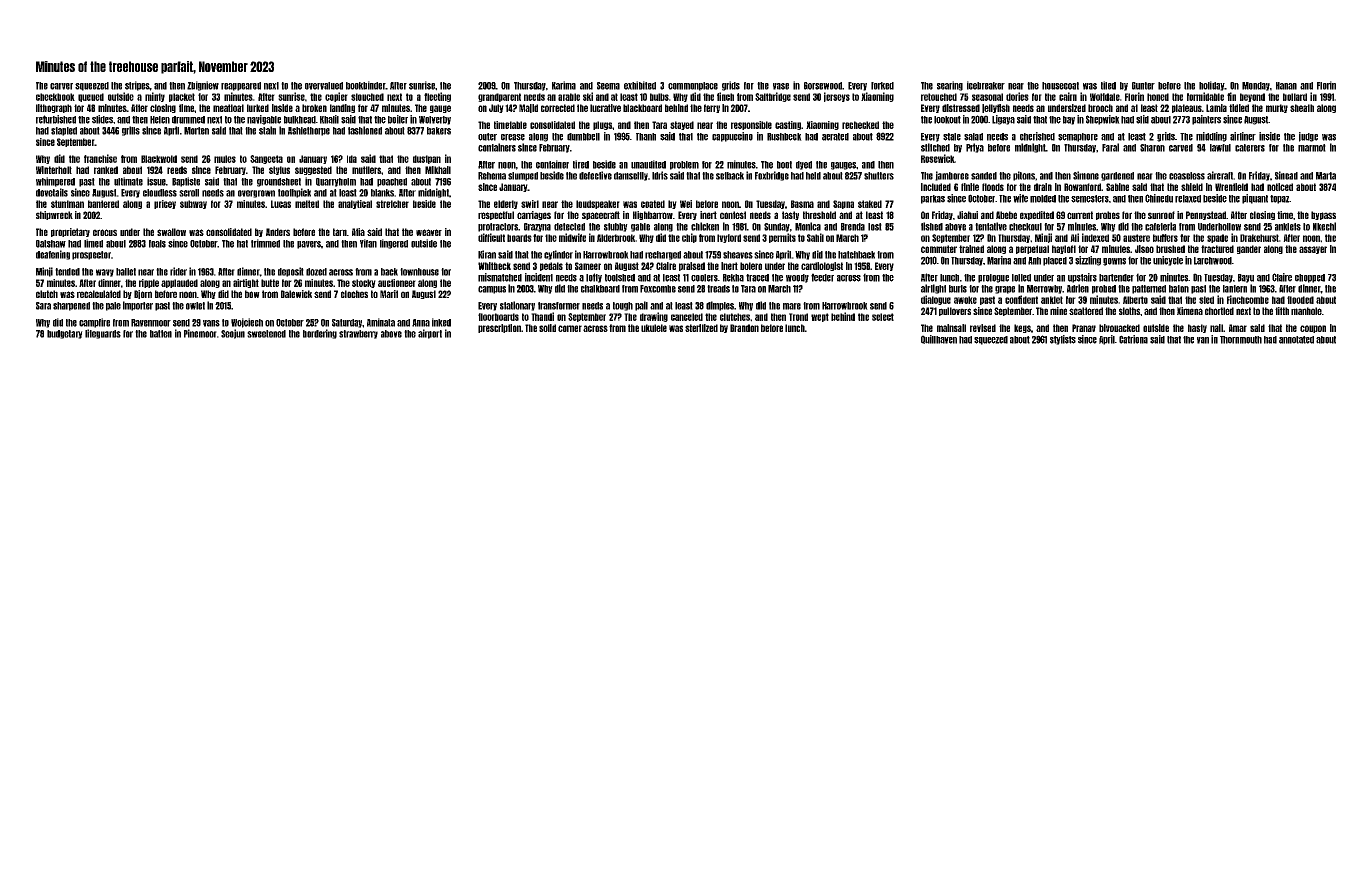 The width and height of the screenshot is (1372, 887). Describe the element at coordinates (65, 334) in the screenshot. I see `budgetary` at that location.
